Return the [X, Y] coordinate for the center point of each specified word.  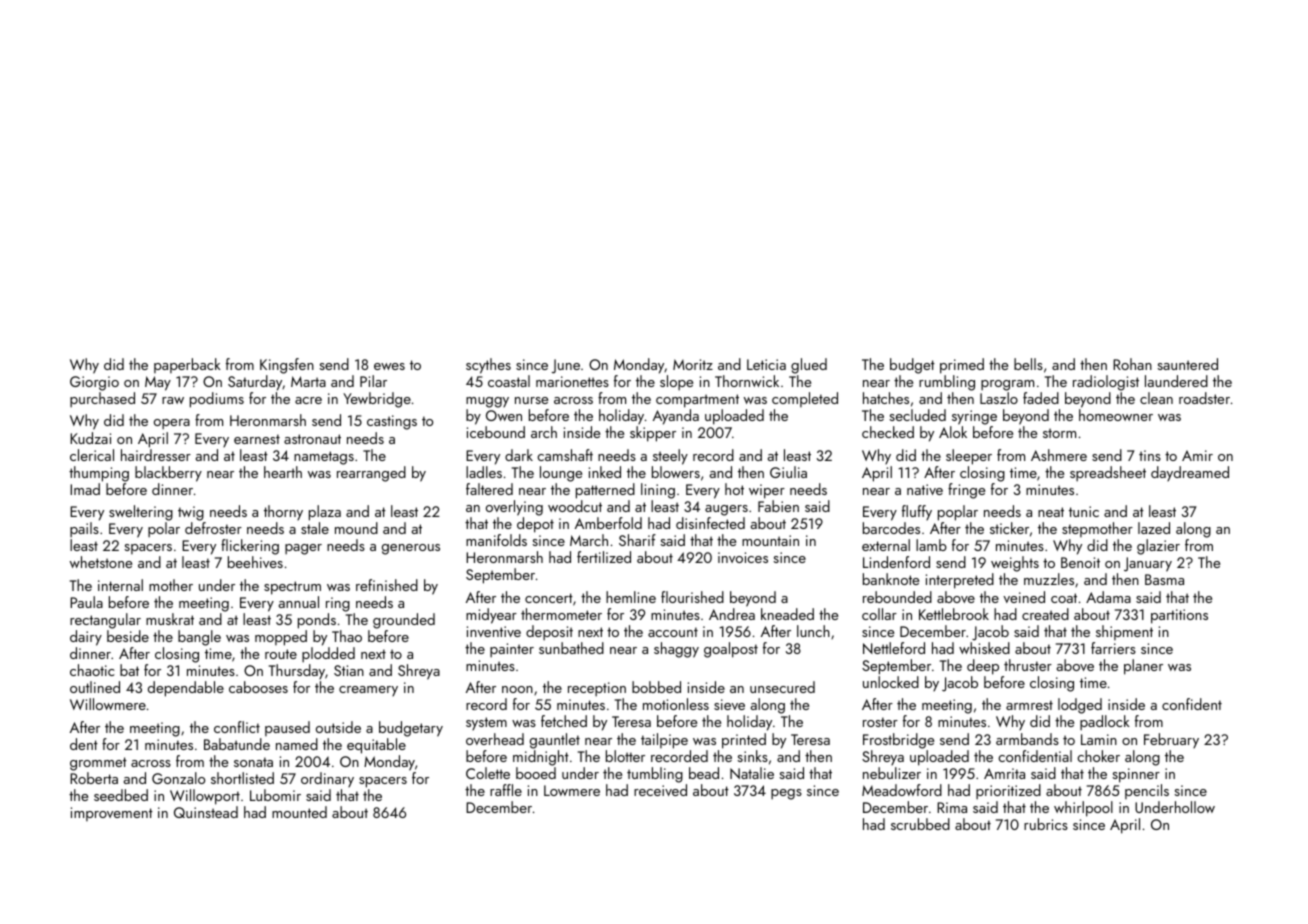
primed [962, 366]
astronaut [312, 439]
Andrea [732, 614]
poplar [958, 513]
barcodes [891, 528]
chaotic [92, 670]
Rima [952, 807]
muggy [487, 402]
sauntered [1187, 364]
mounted [299, 812]
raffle [506, 790]
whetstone [101, 562]
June [566, 366]
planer [1143, 667]
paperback [187, 365]
